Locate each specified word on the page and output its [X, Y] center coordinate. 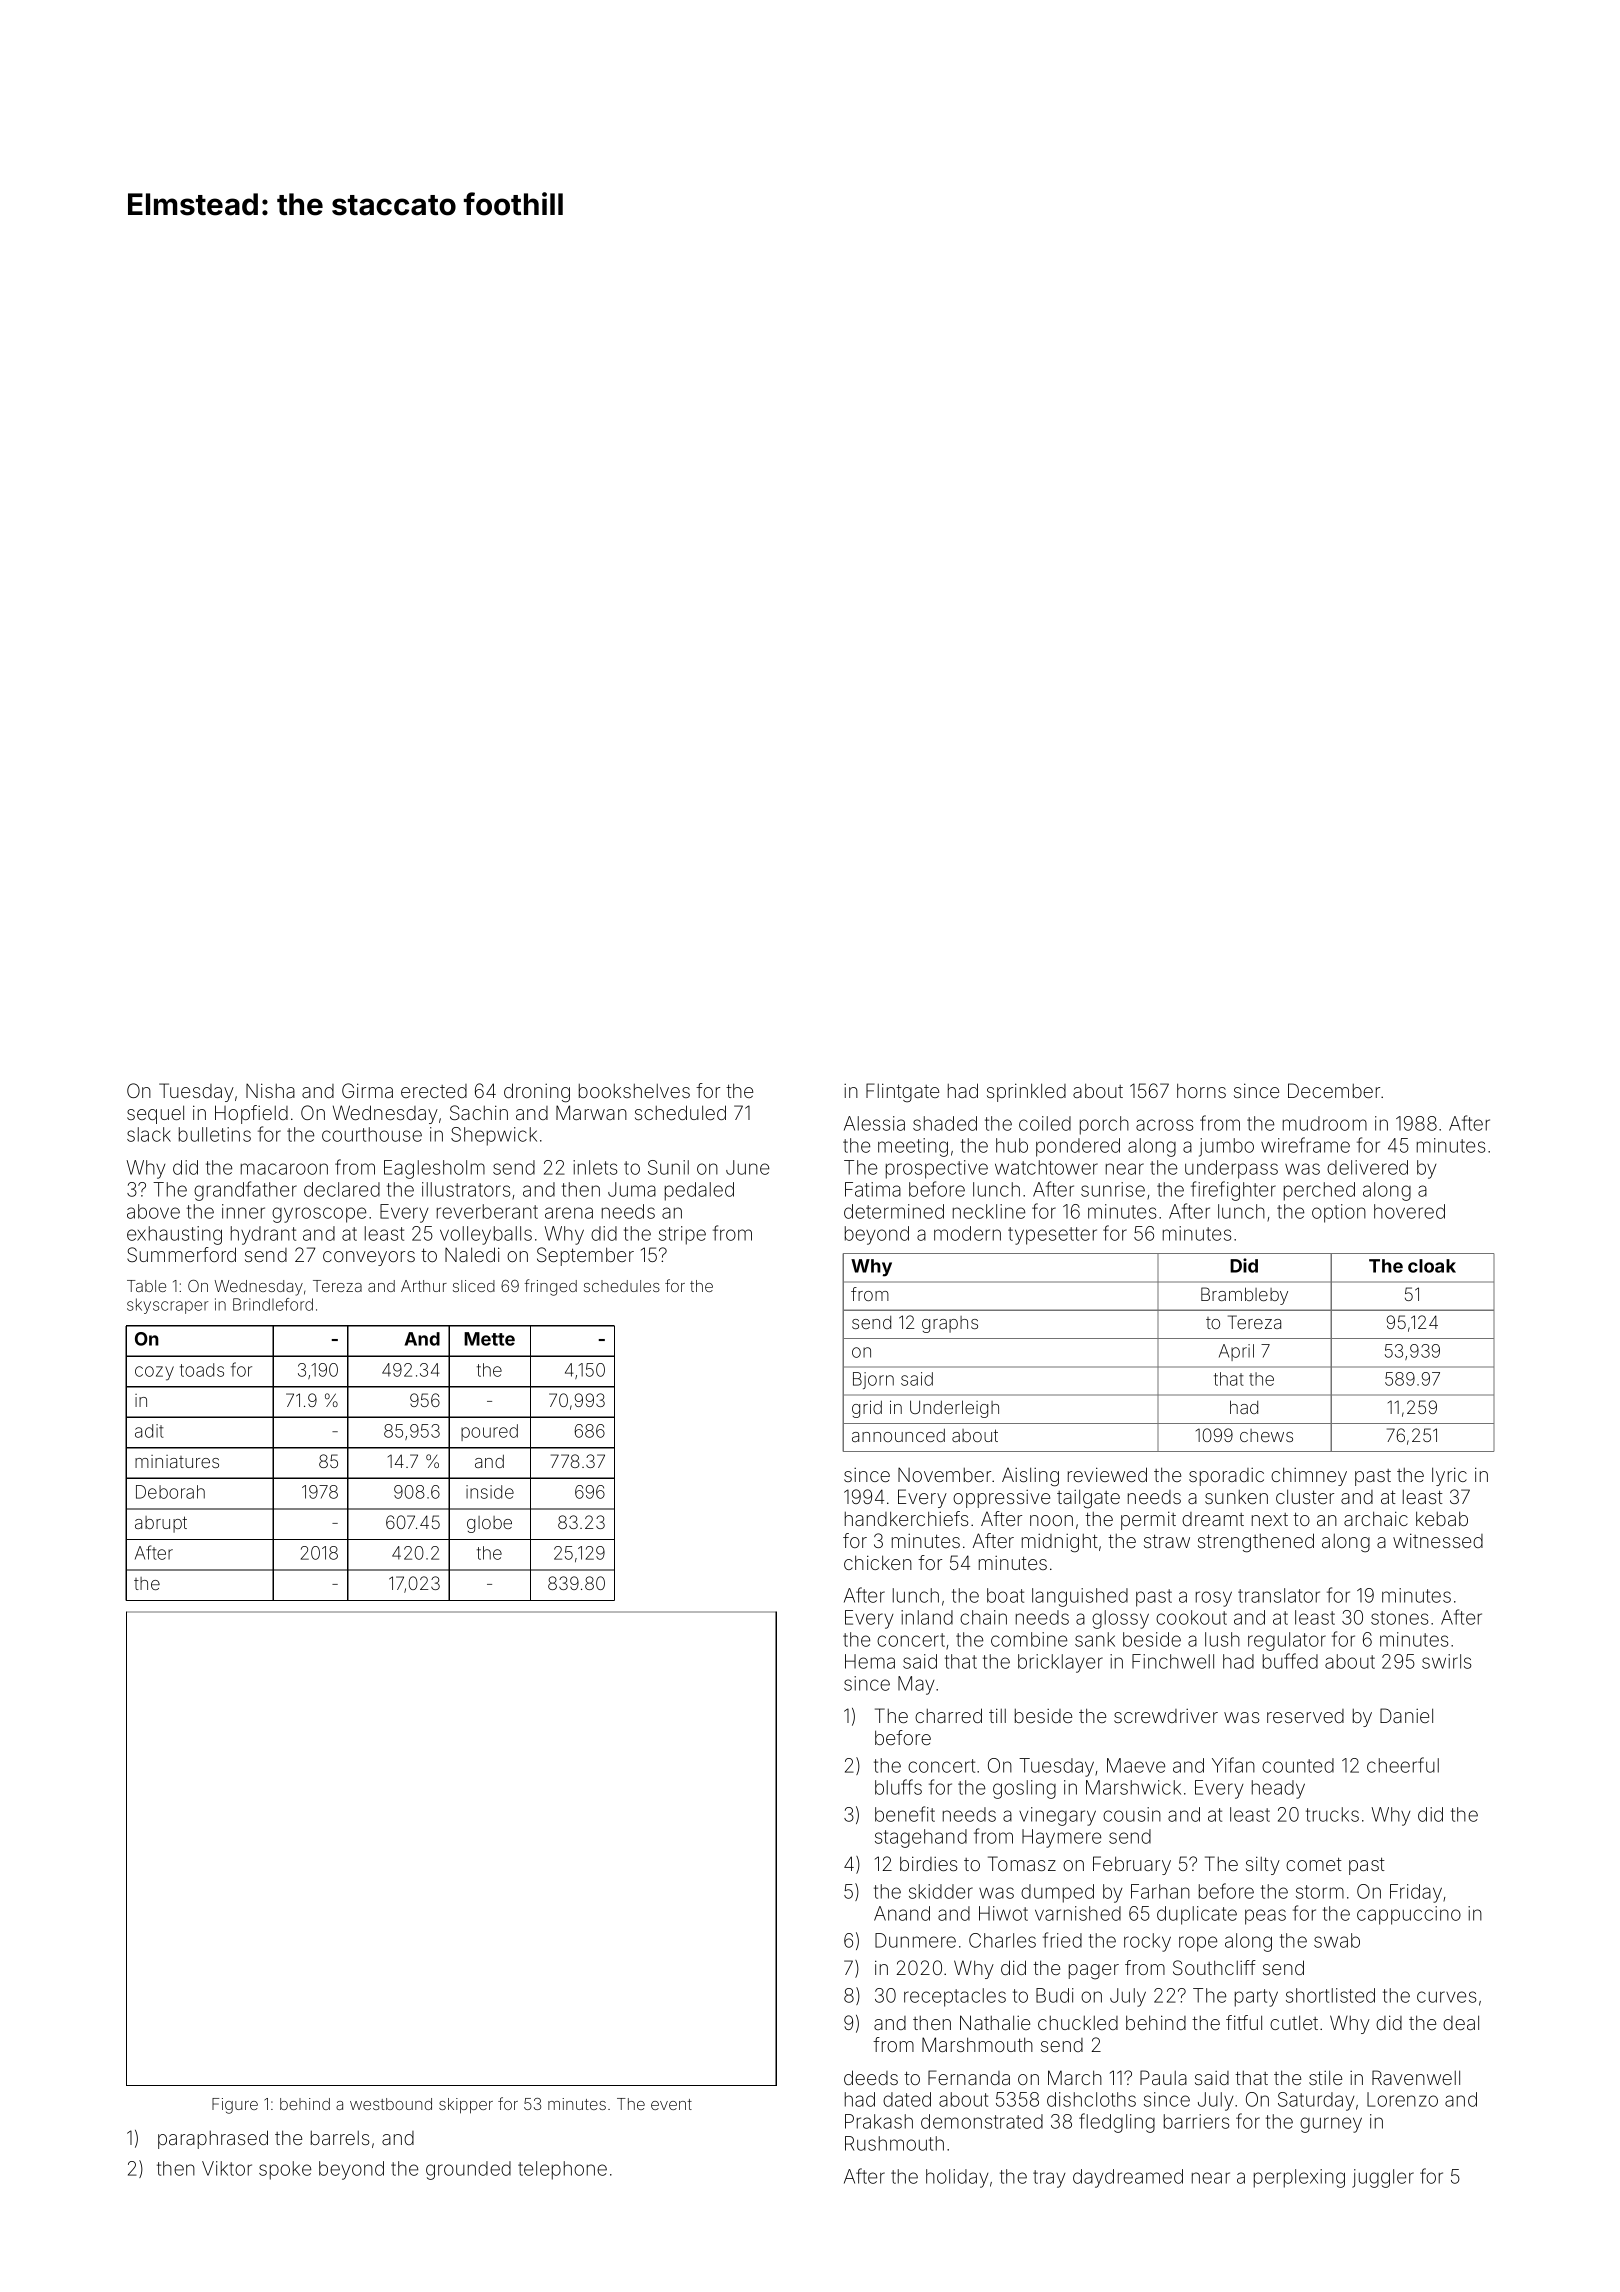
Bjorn [873, 1380]
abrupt [161, 1524]
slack [149, 1134]
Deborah [170, 1492]
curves [1446, 1997]
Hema [870, 1661]
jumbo [1226, 1147]
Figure [235, 2106]
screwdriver [1166, 1716]
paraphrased [213, 2139]
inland [927, 1617]
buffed [1290, 1661]
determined [894, 1211]
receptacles [955, 1997]
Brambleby [1244, 1296]
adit [149, 1431]
